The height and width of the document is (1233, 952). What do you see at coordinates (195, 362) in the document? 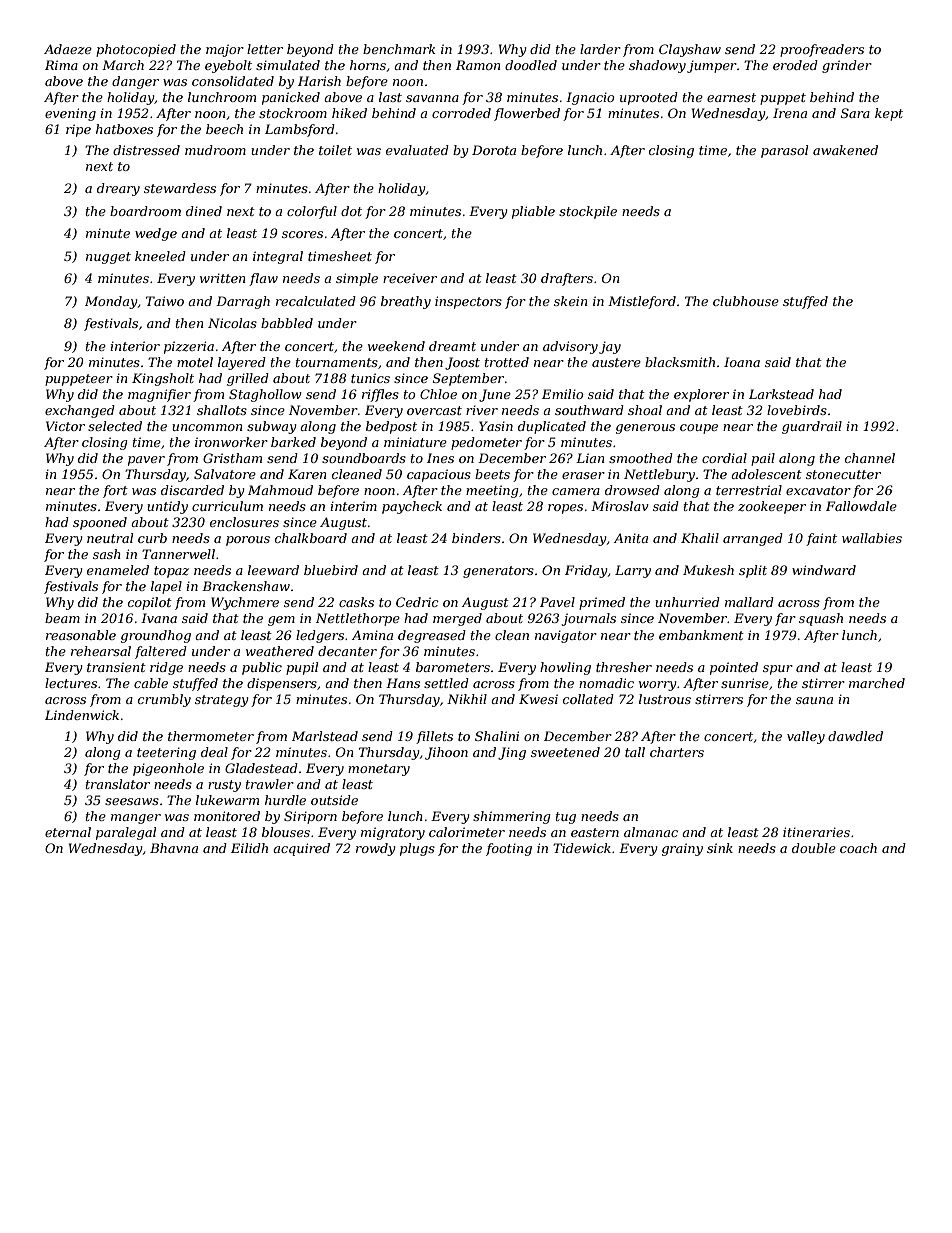
I see `motel` at bounding box center [195, 362].
